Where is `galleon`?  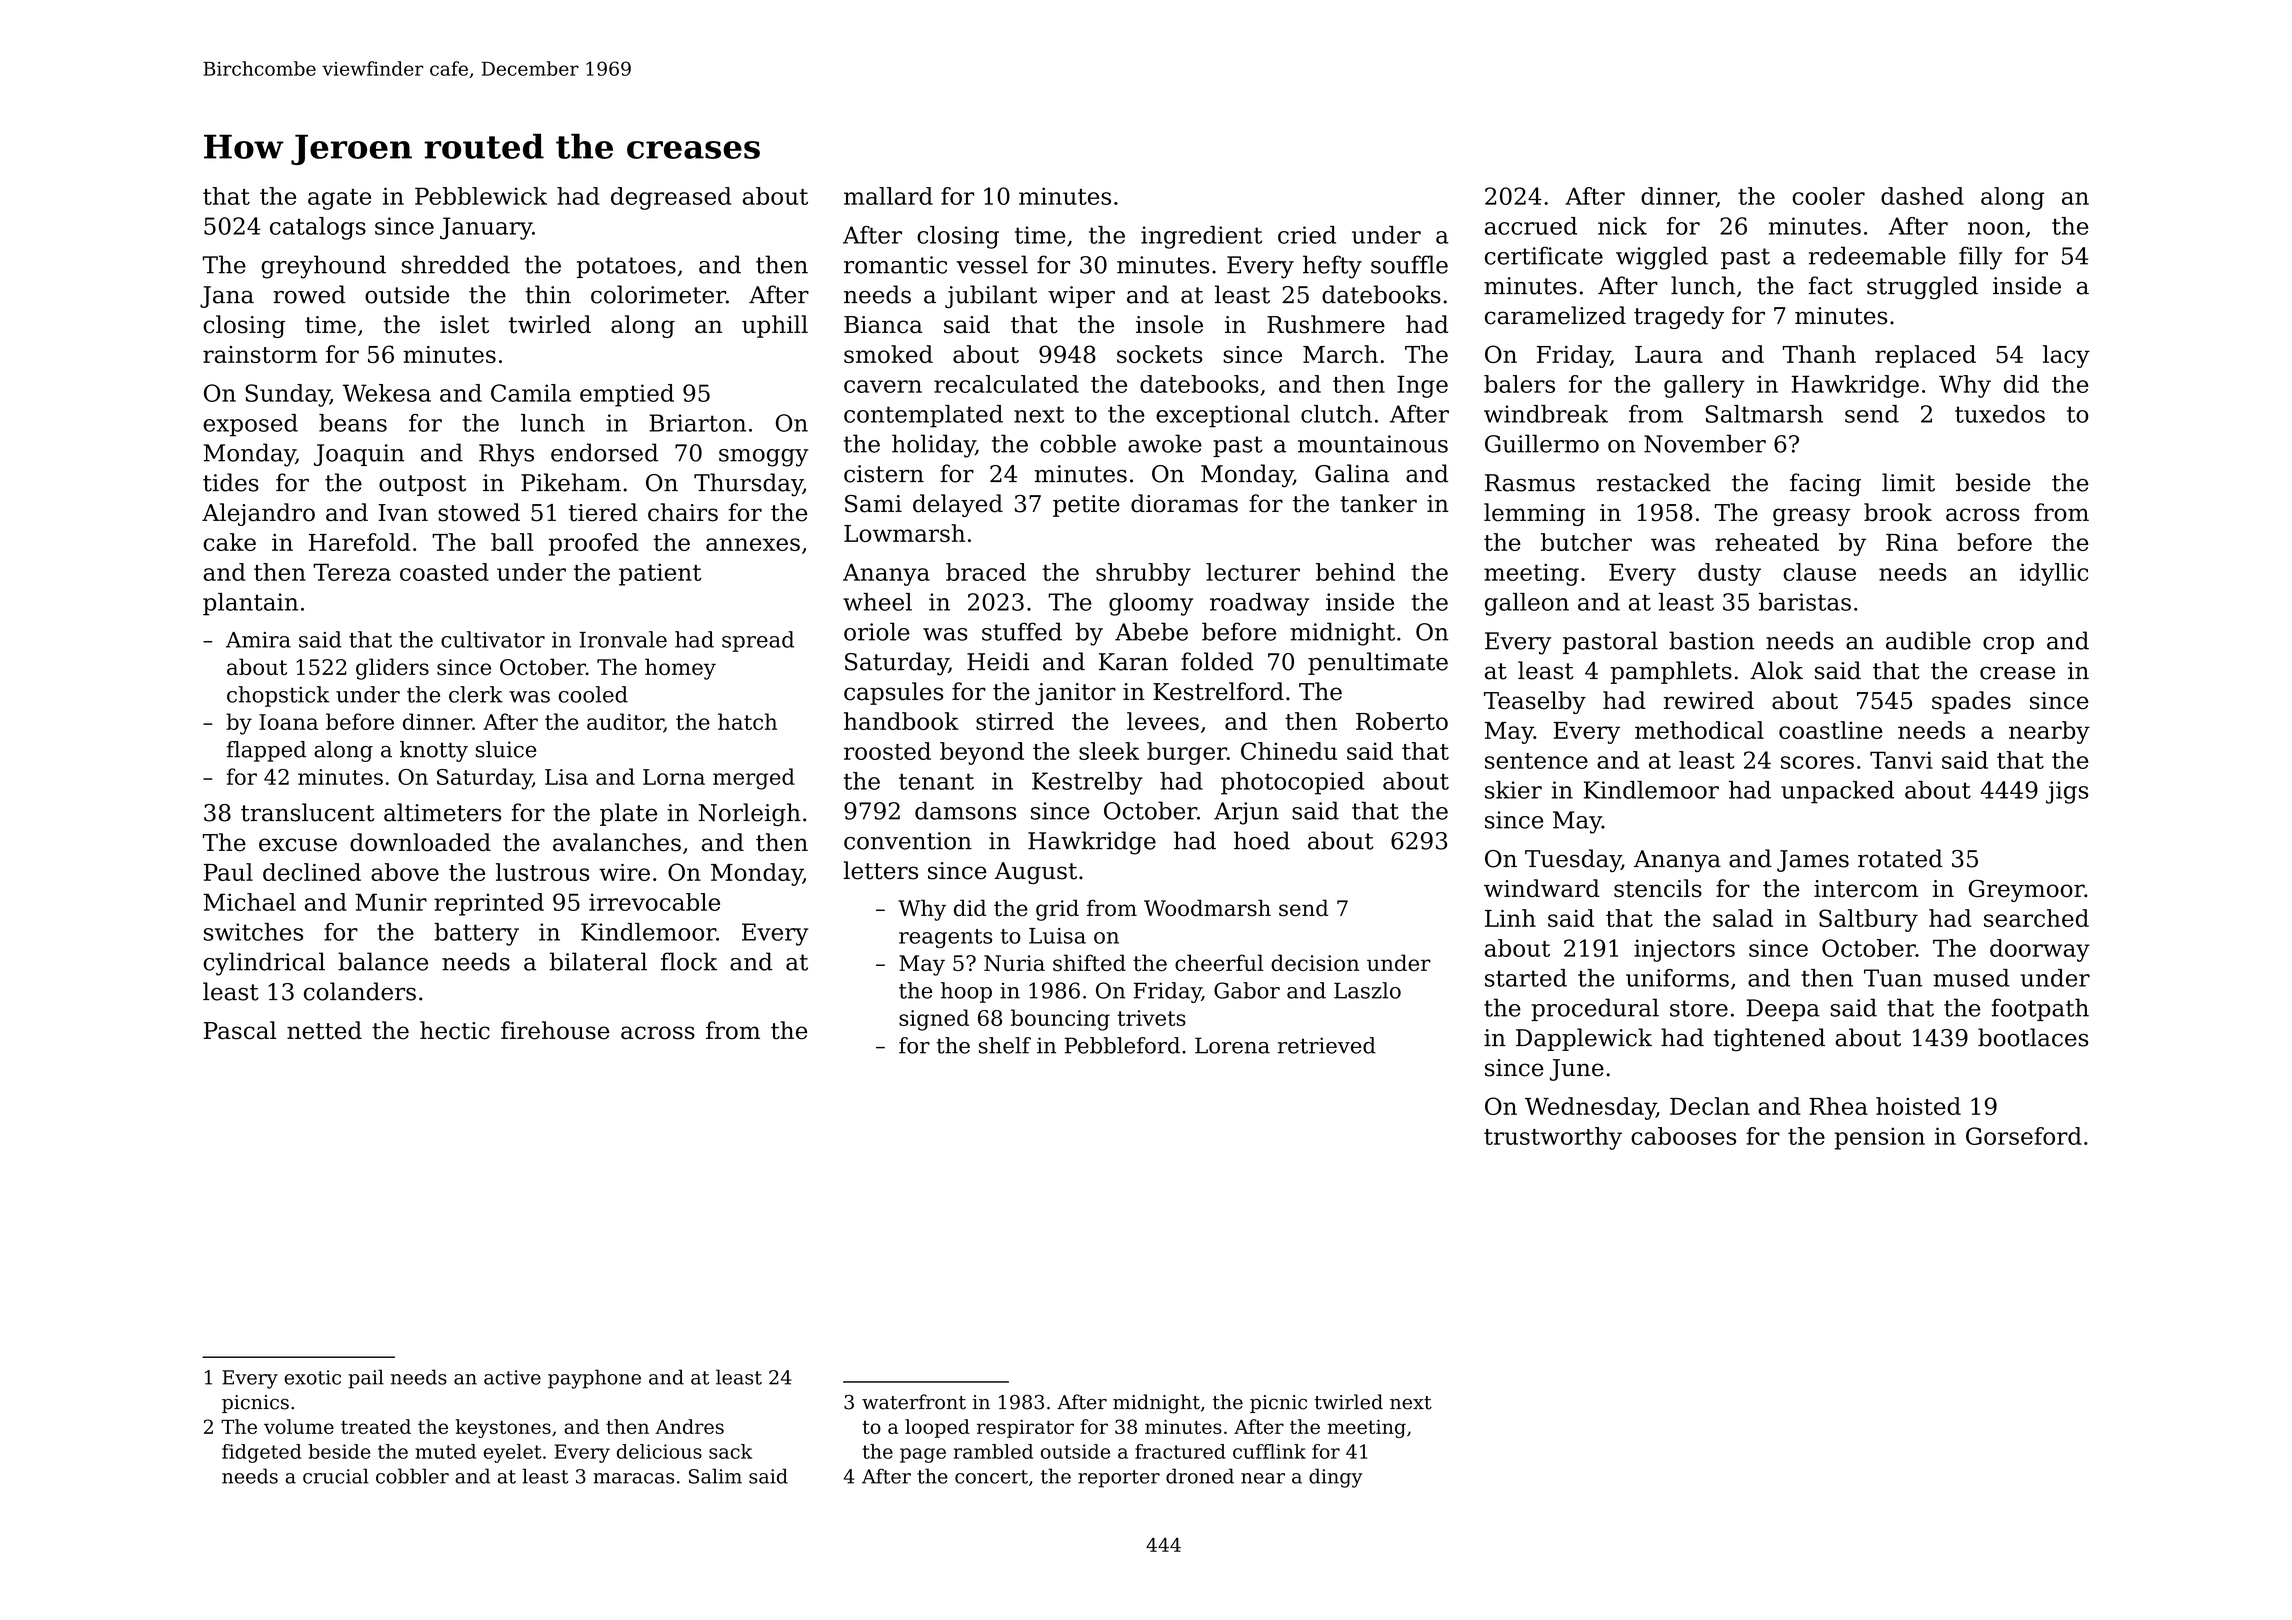 galleon is located at coordinates (1527, 604).
